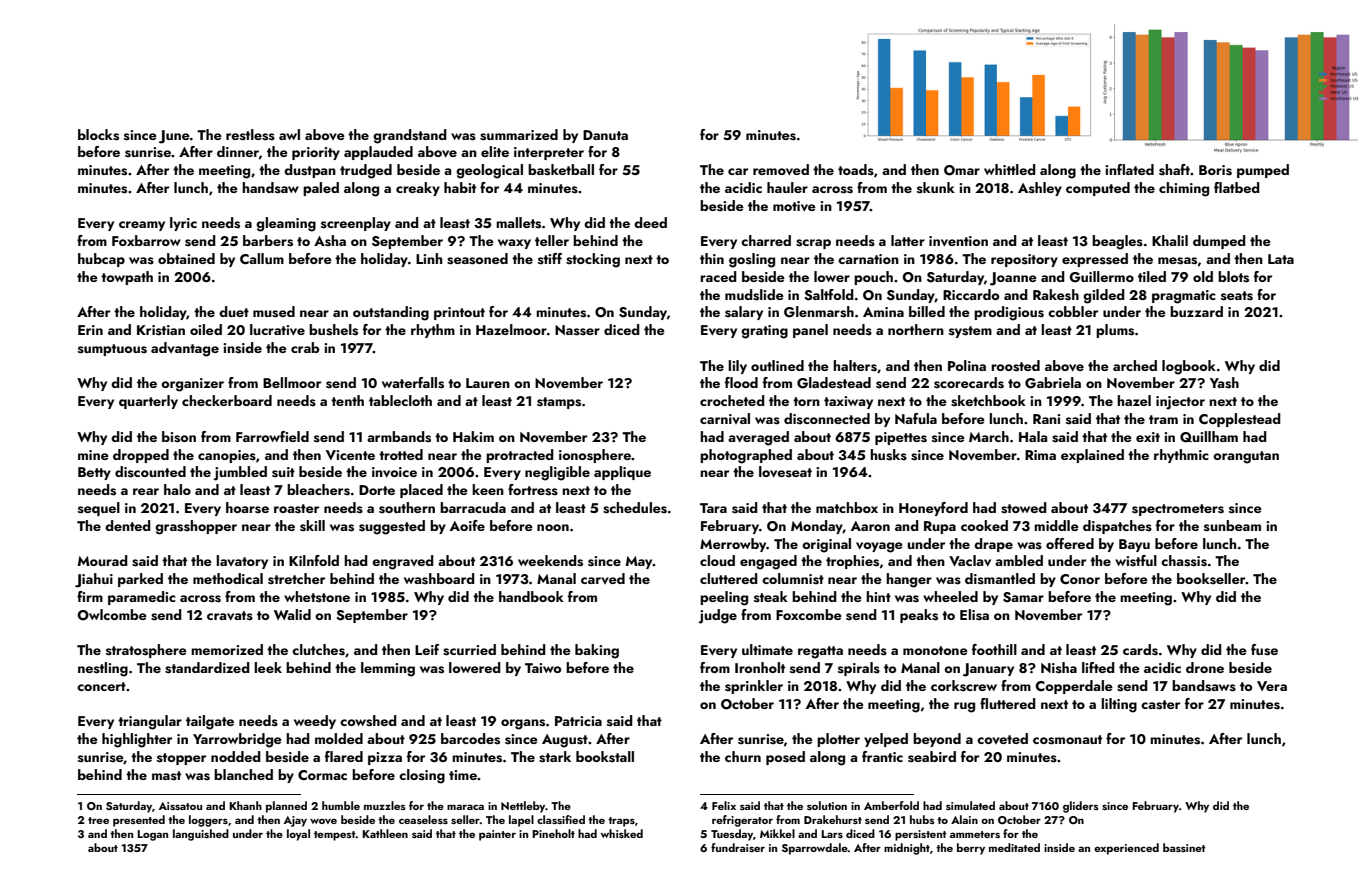 This page has width=1372, height=887. Describe the element at coordinates (733, 545) in the page. I see `Merrowby` at that location.
